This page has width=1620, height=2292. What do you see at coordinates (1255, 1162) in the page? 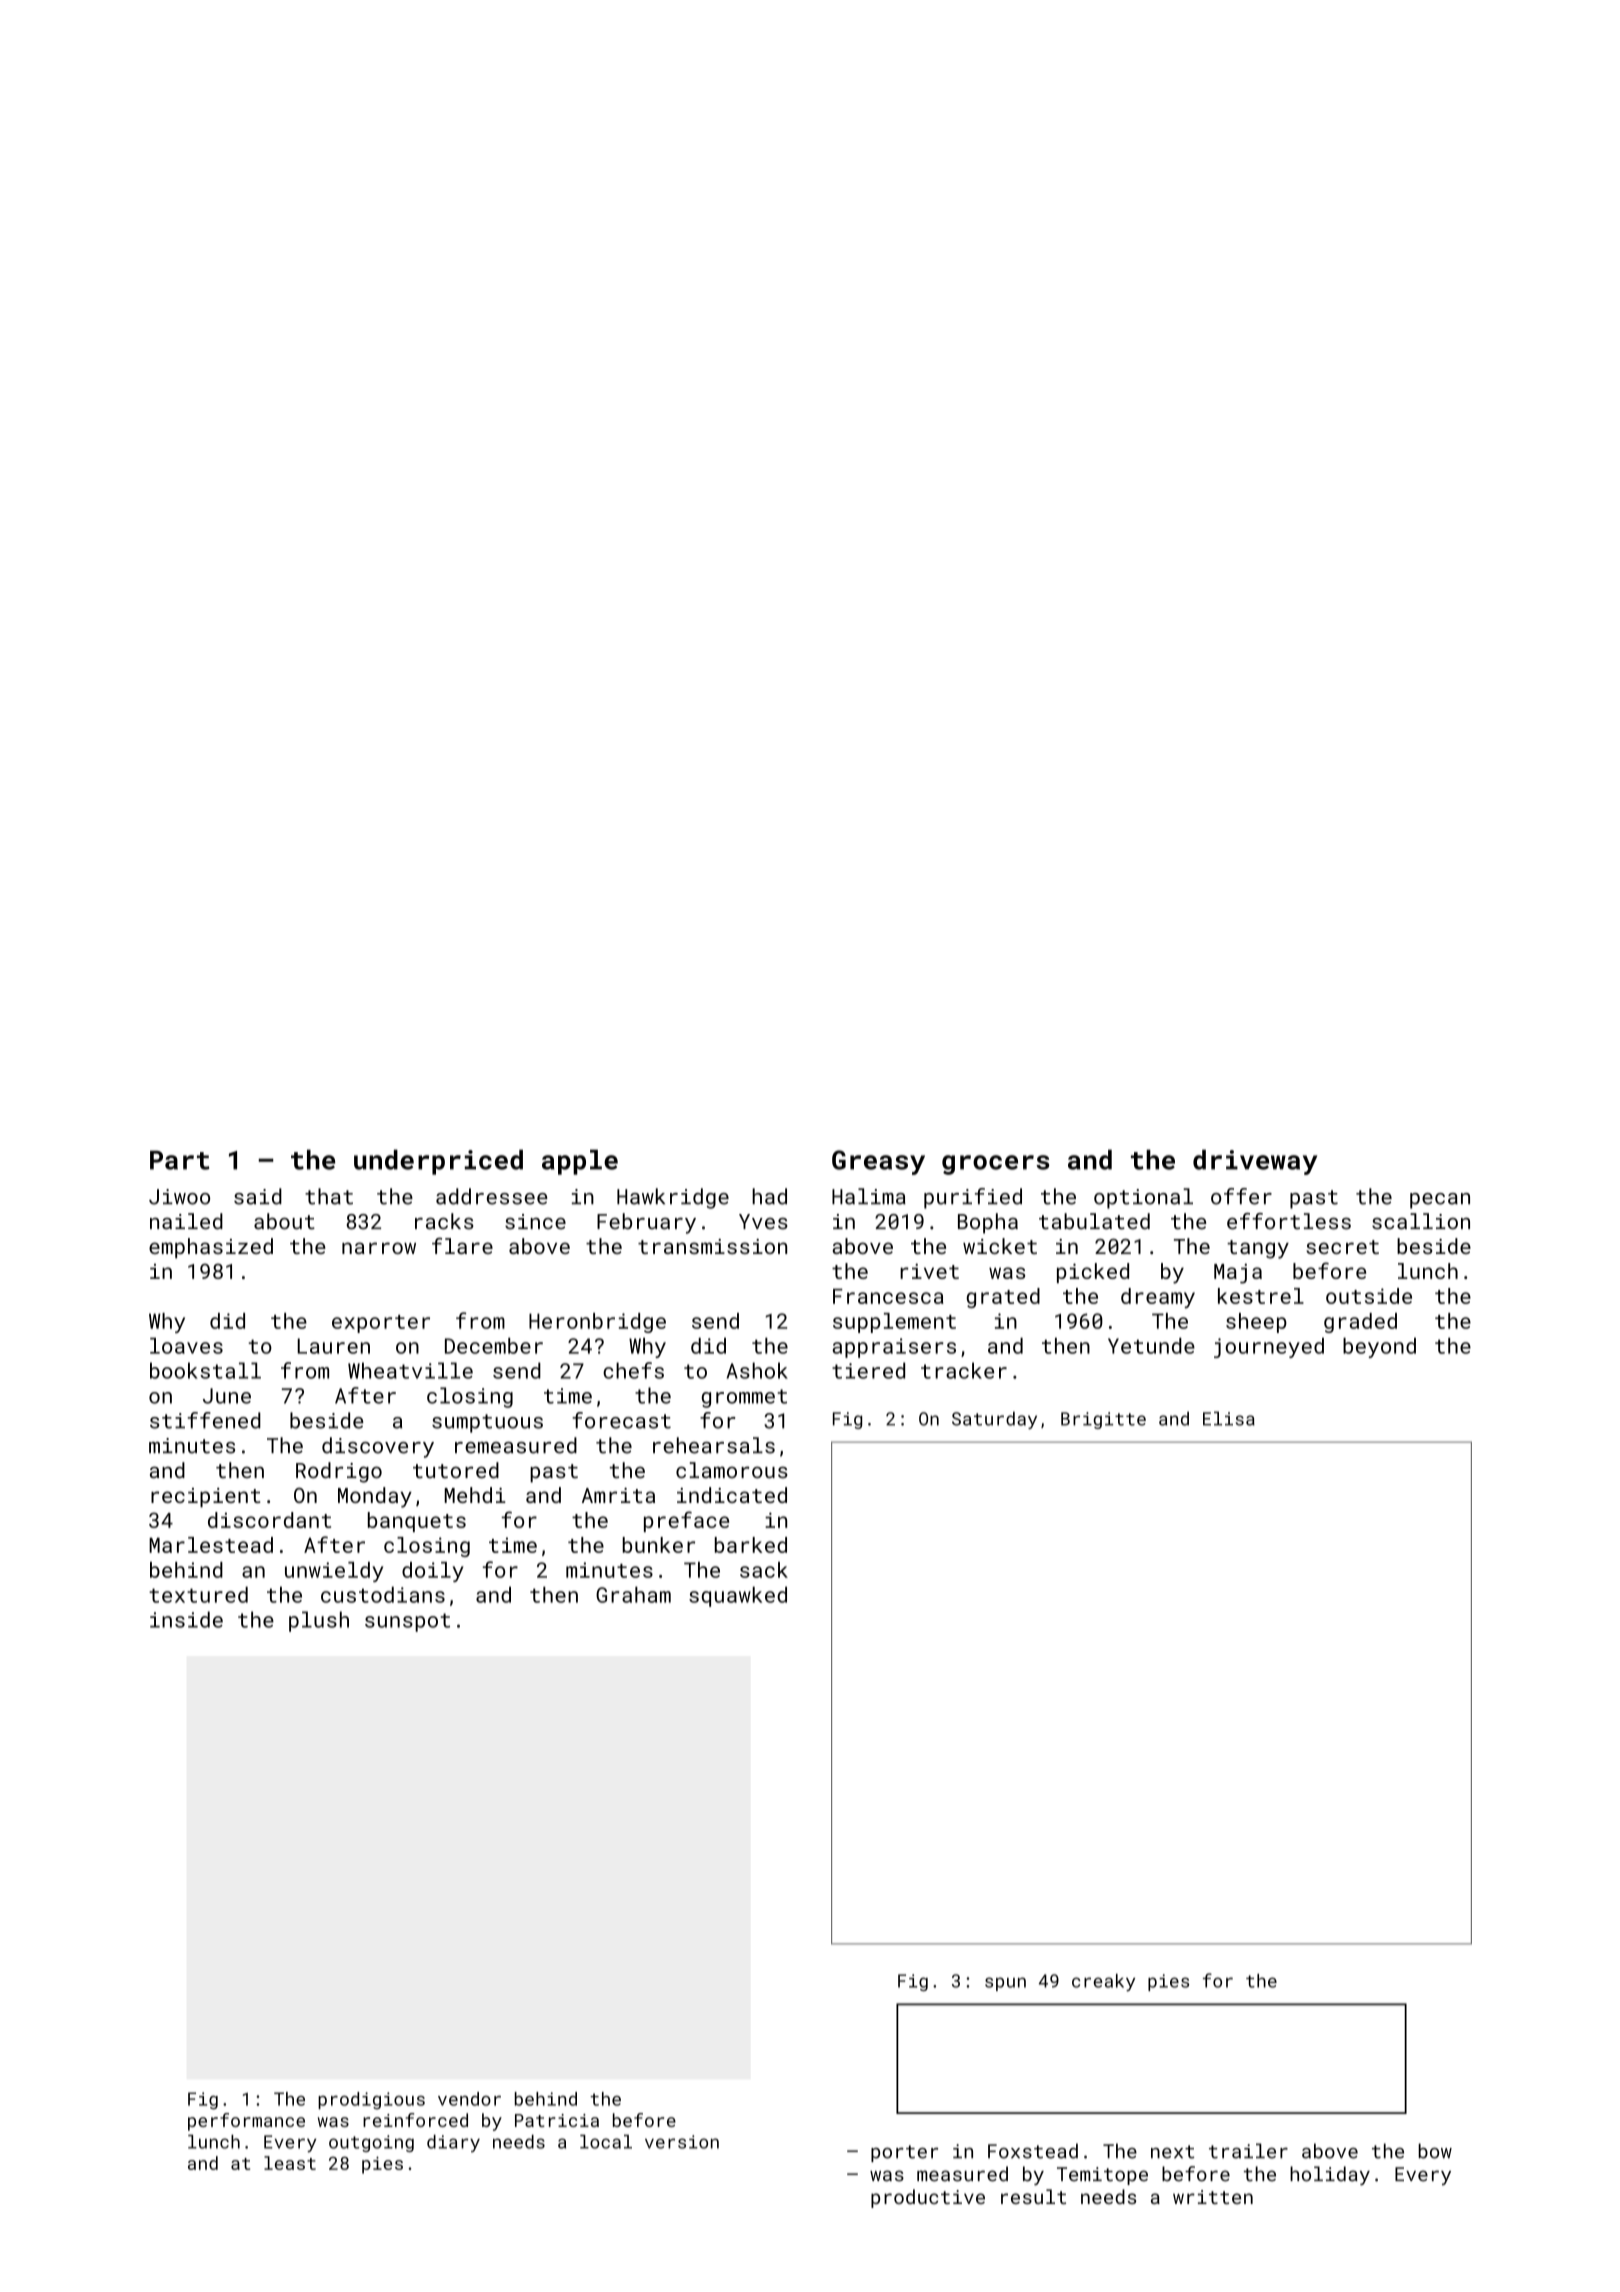
I see `driveway` at bounding box center [1255, 1162].
